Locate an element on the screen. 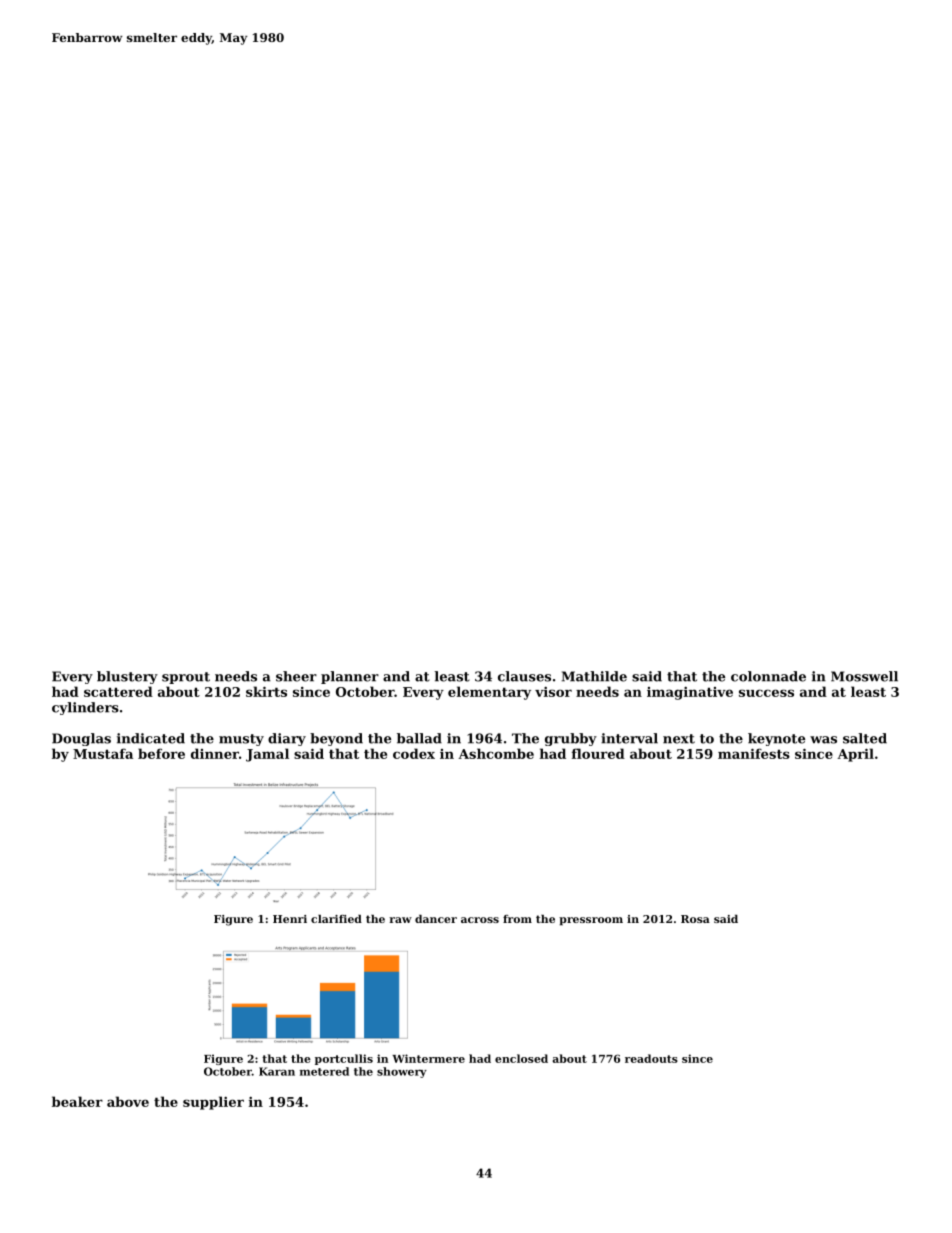 This screenshot has height=1233, width=952. Mathilde is located at coordinates (594, 676).
